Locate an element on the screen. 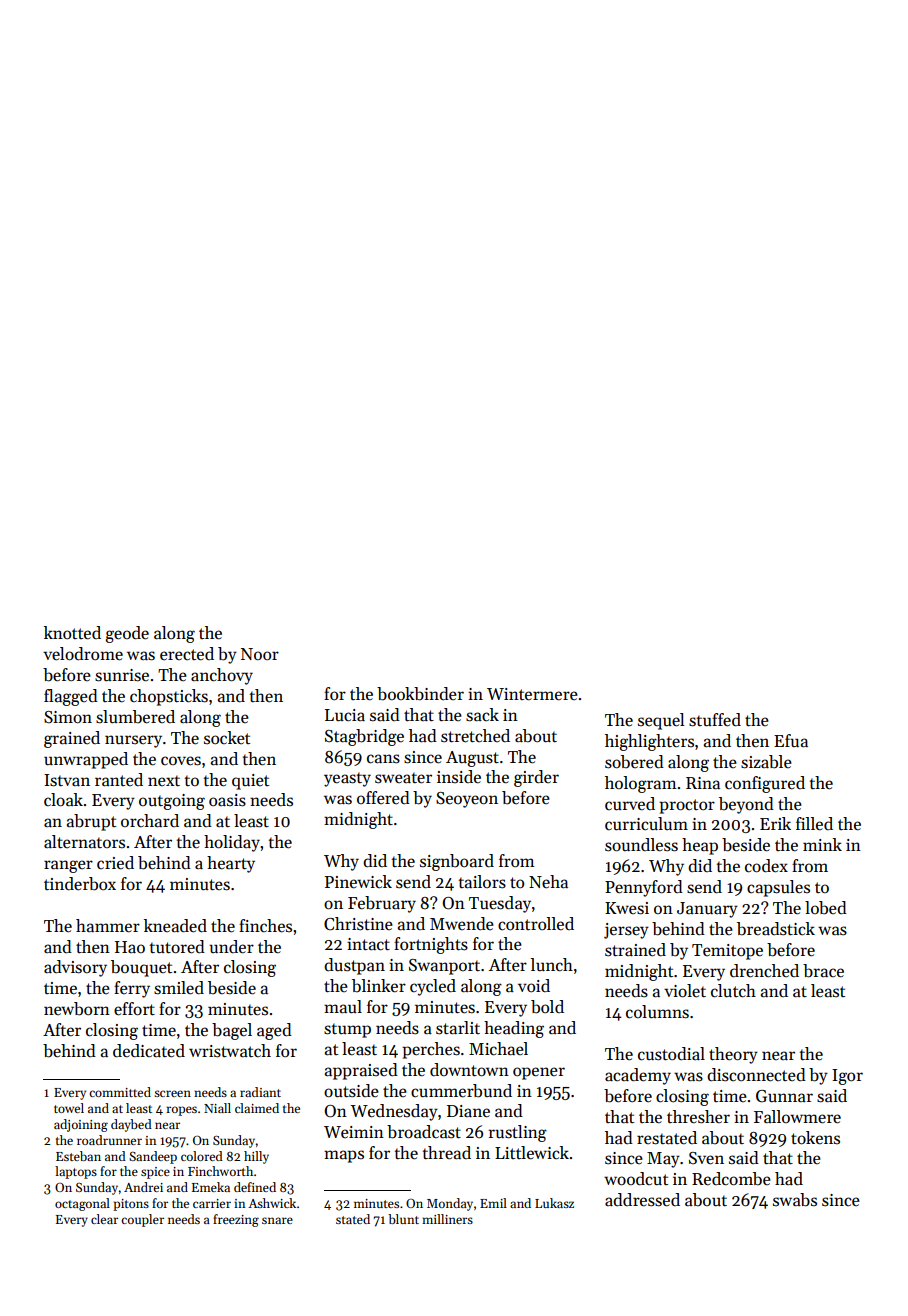 Image resolution: width=908 pixels, height=1316 pixels. committed is located at coordinates (120, 1092).
